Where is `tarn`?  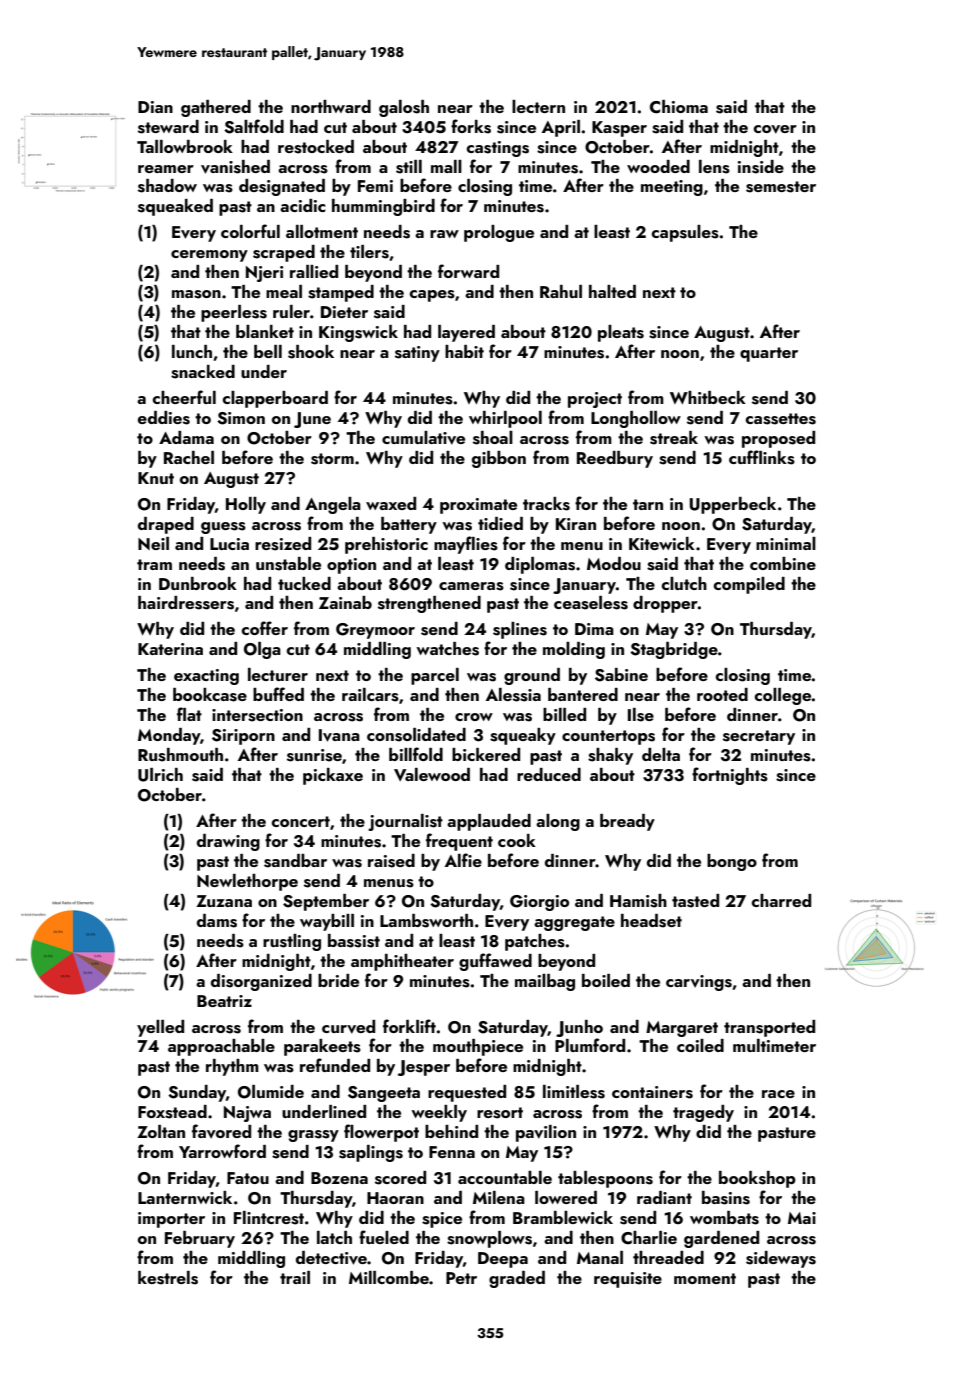
tarn is located at coordinates (648, 504).
